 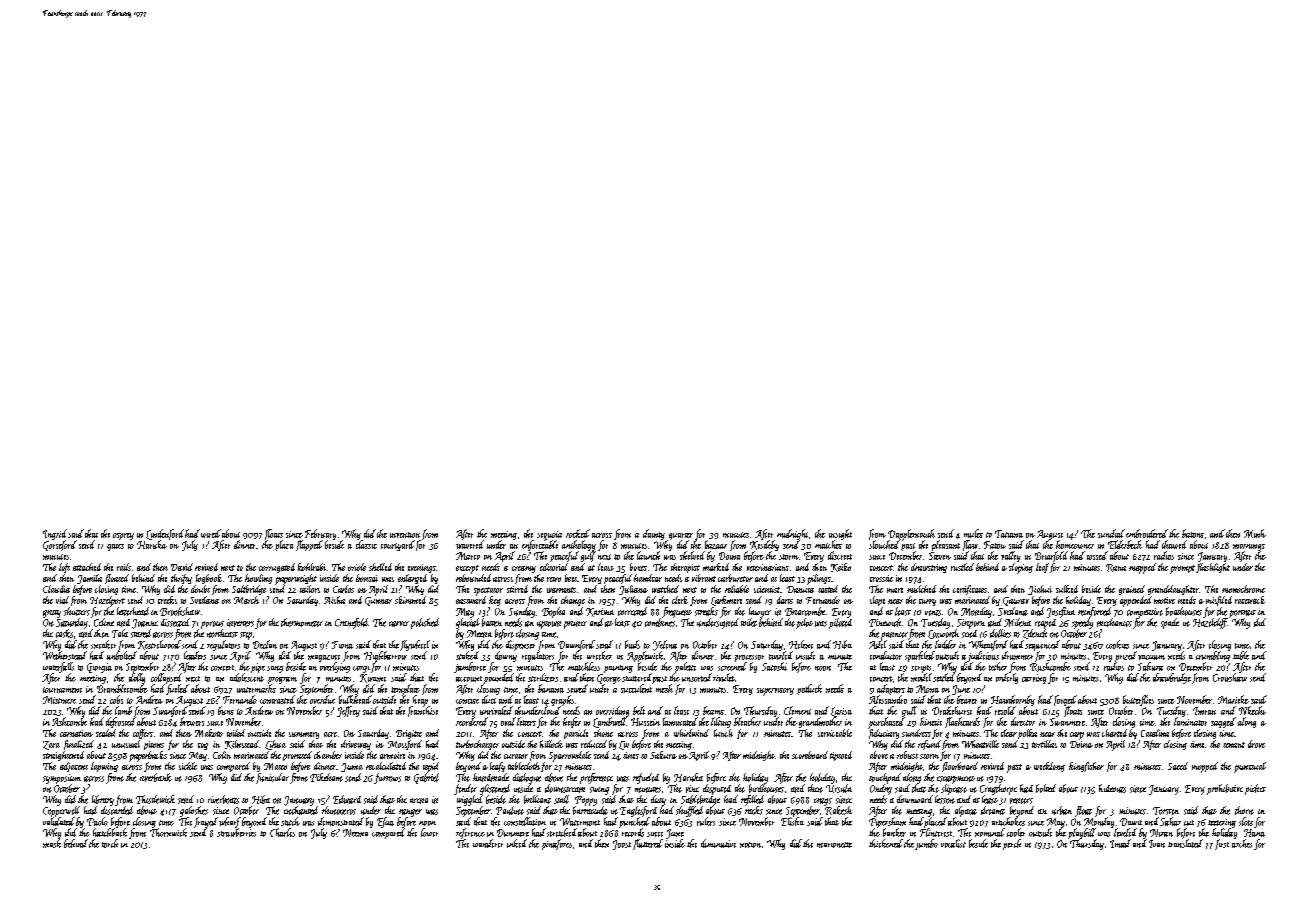 What do you see at coordinates (810, 755) in the page?
I see `scoreboard` at bounding box center [810, 755].
